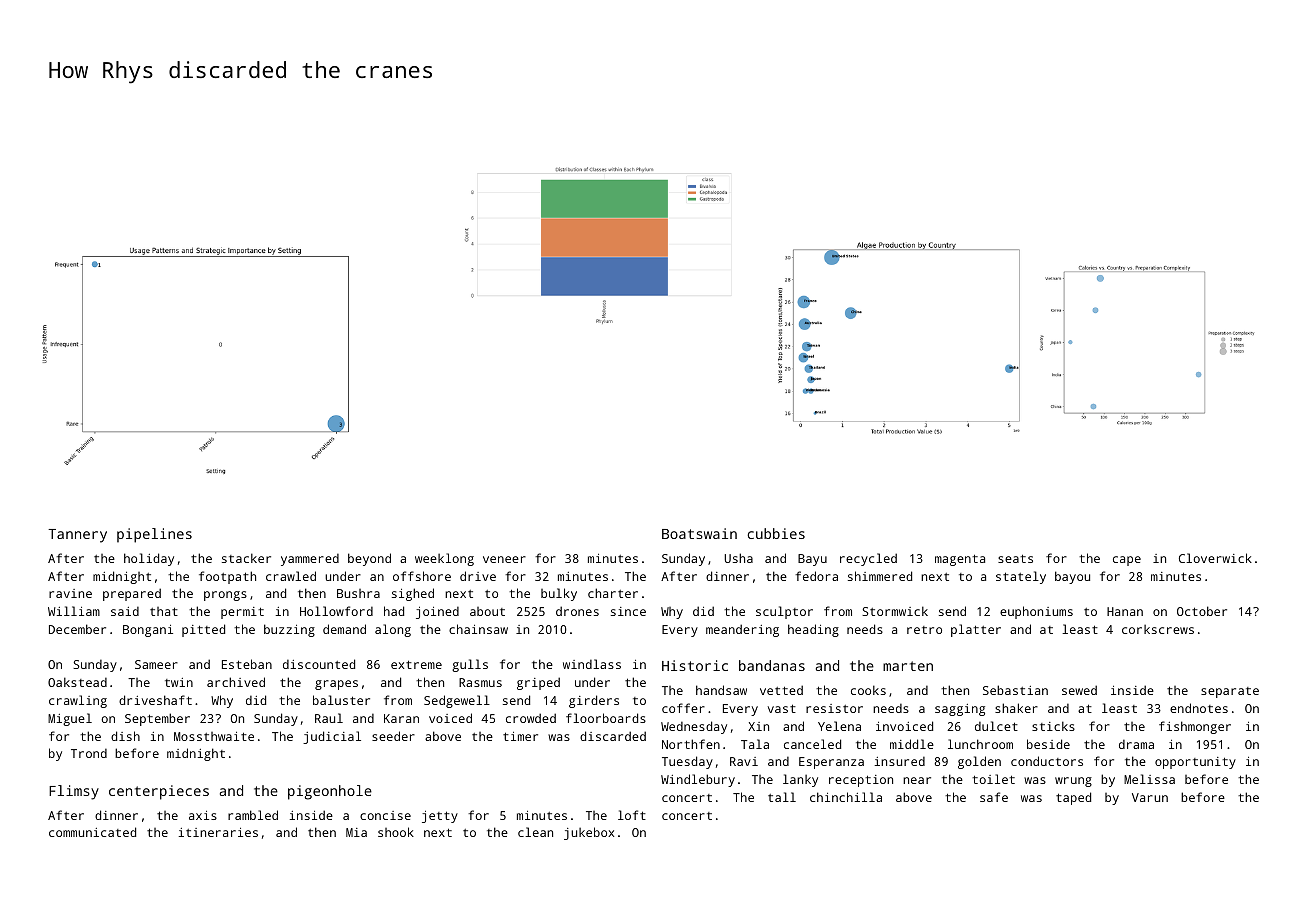  What do you see at coordinates (758, 726) in the image?
I see `Xin` at bounding box center [758, 726].
